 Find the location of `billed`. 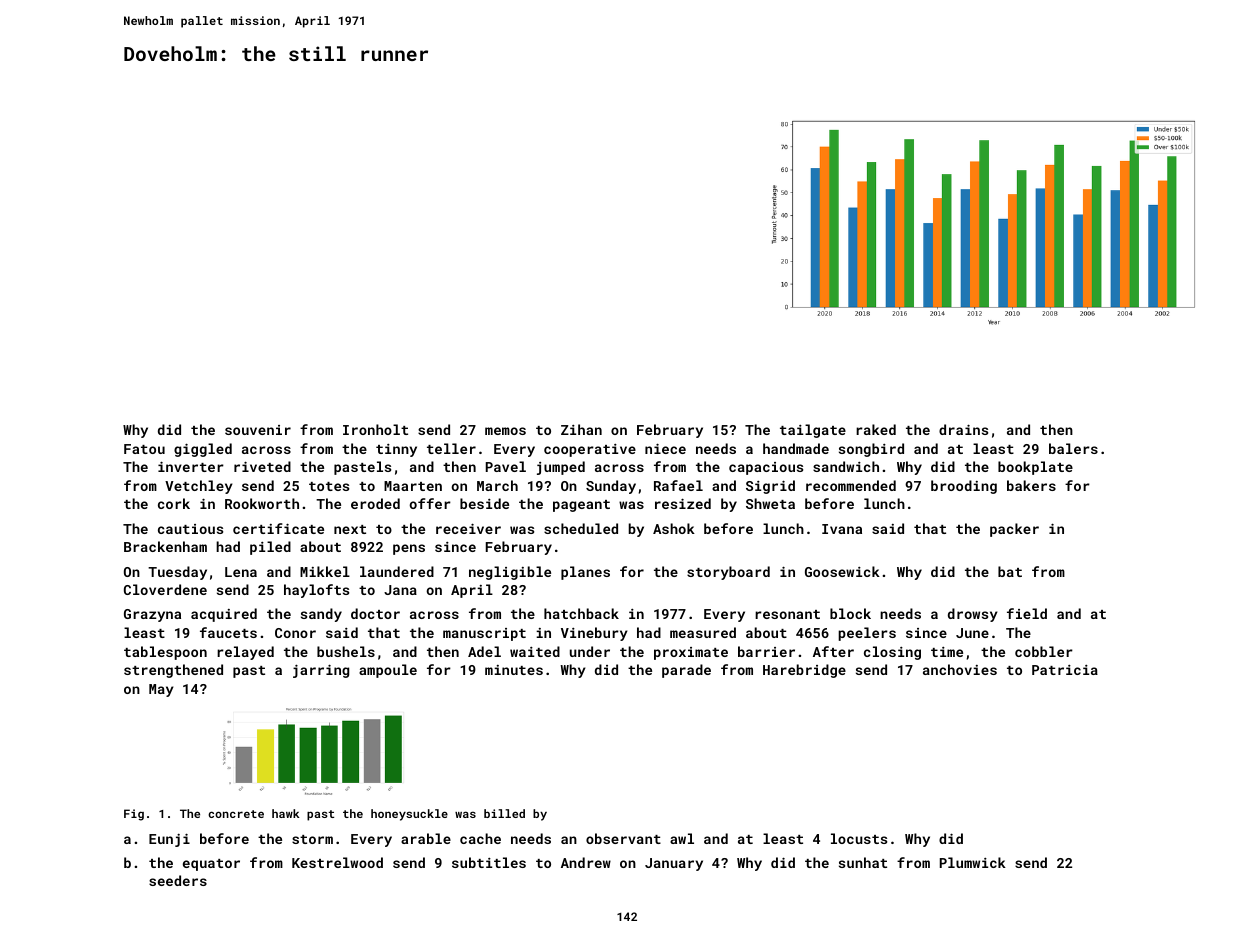

billed is located at coordinates (504, 813).
